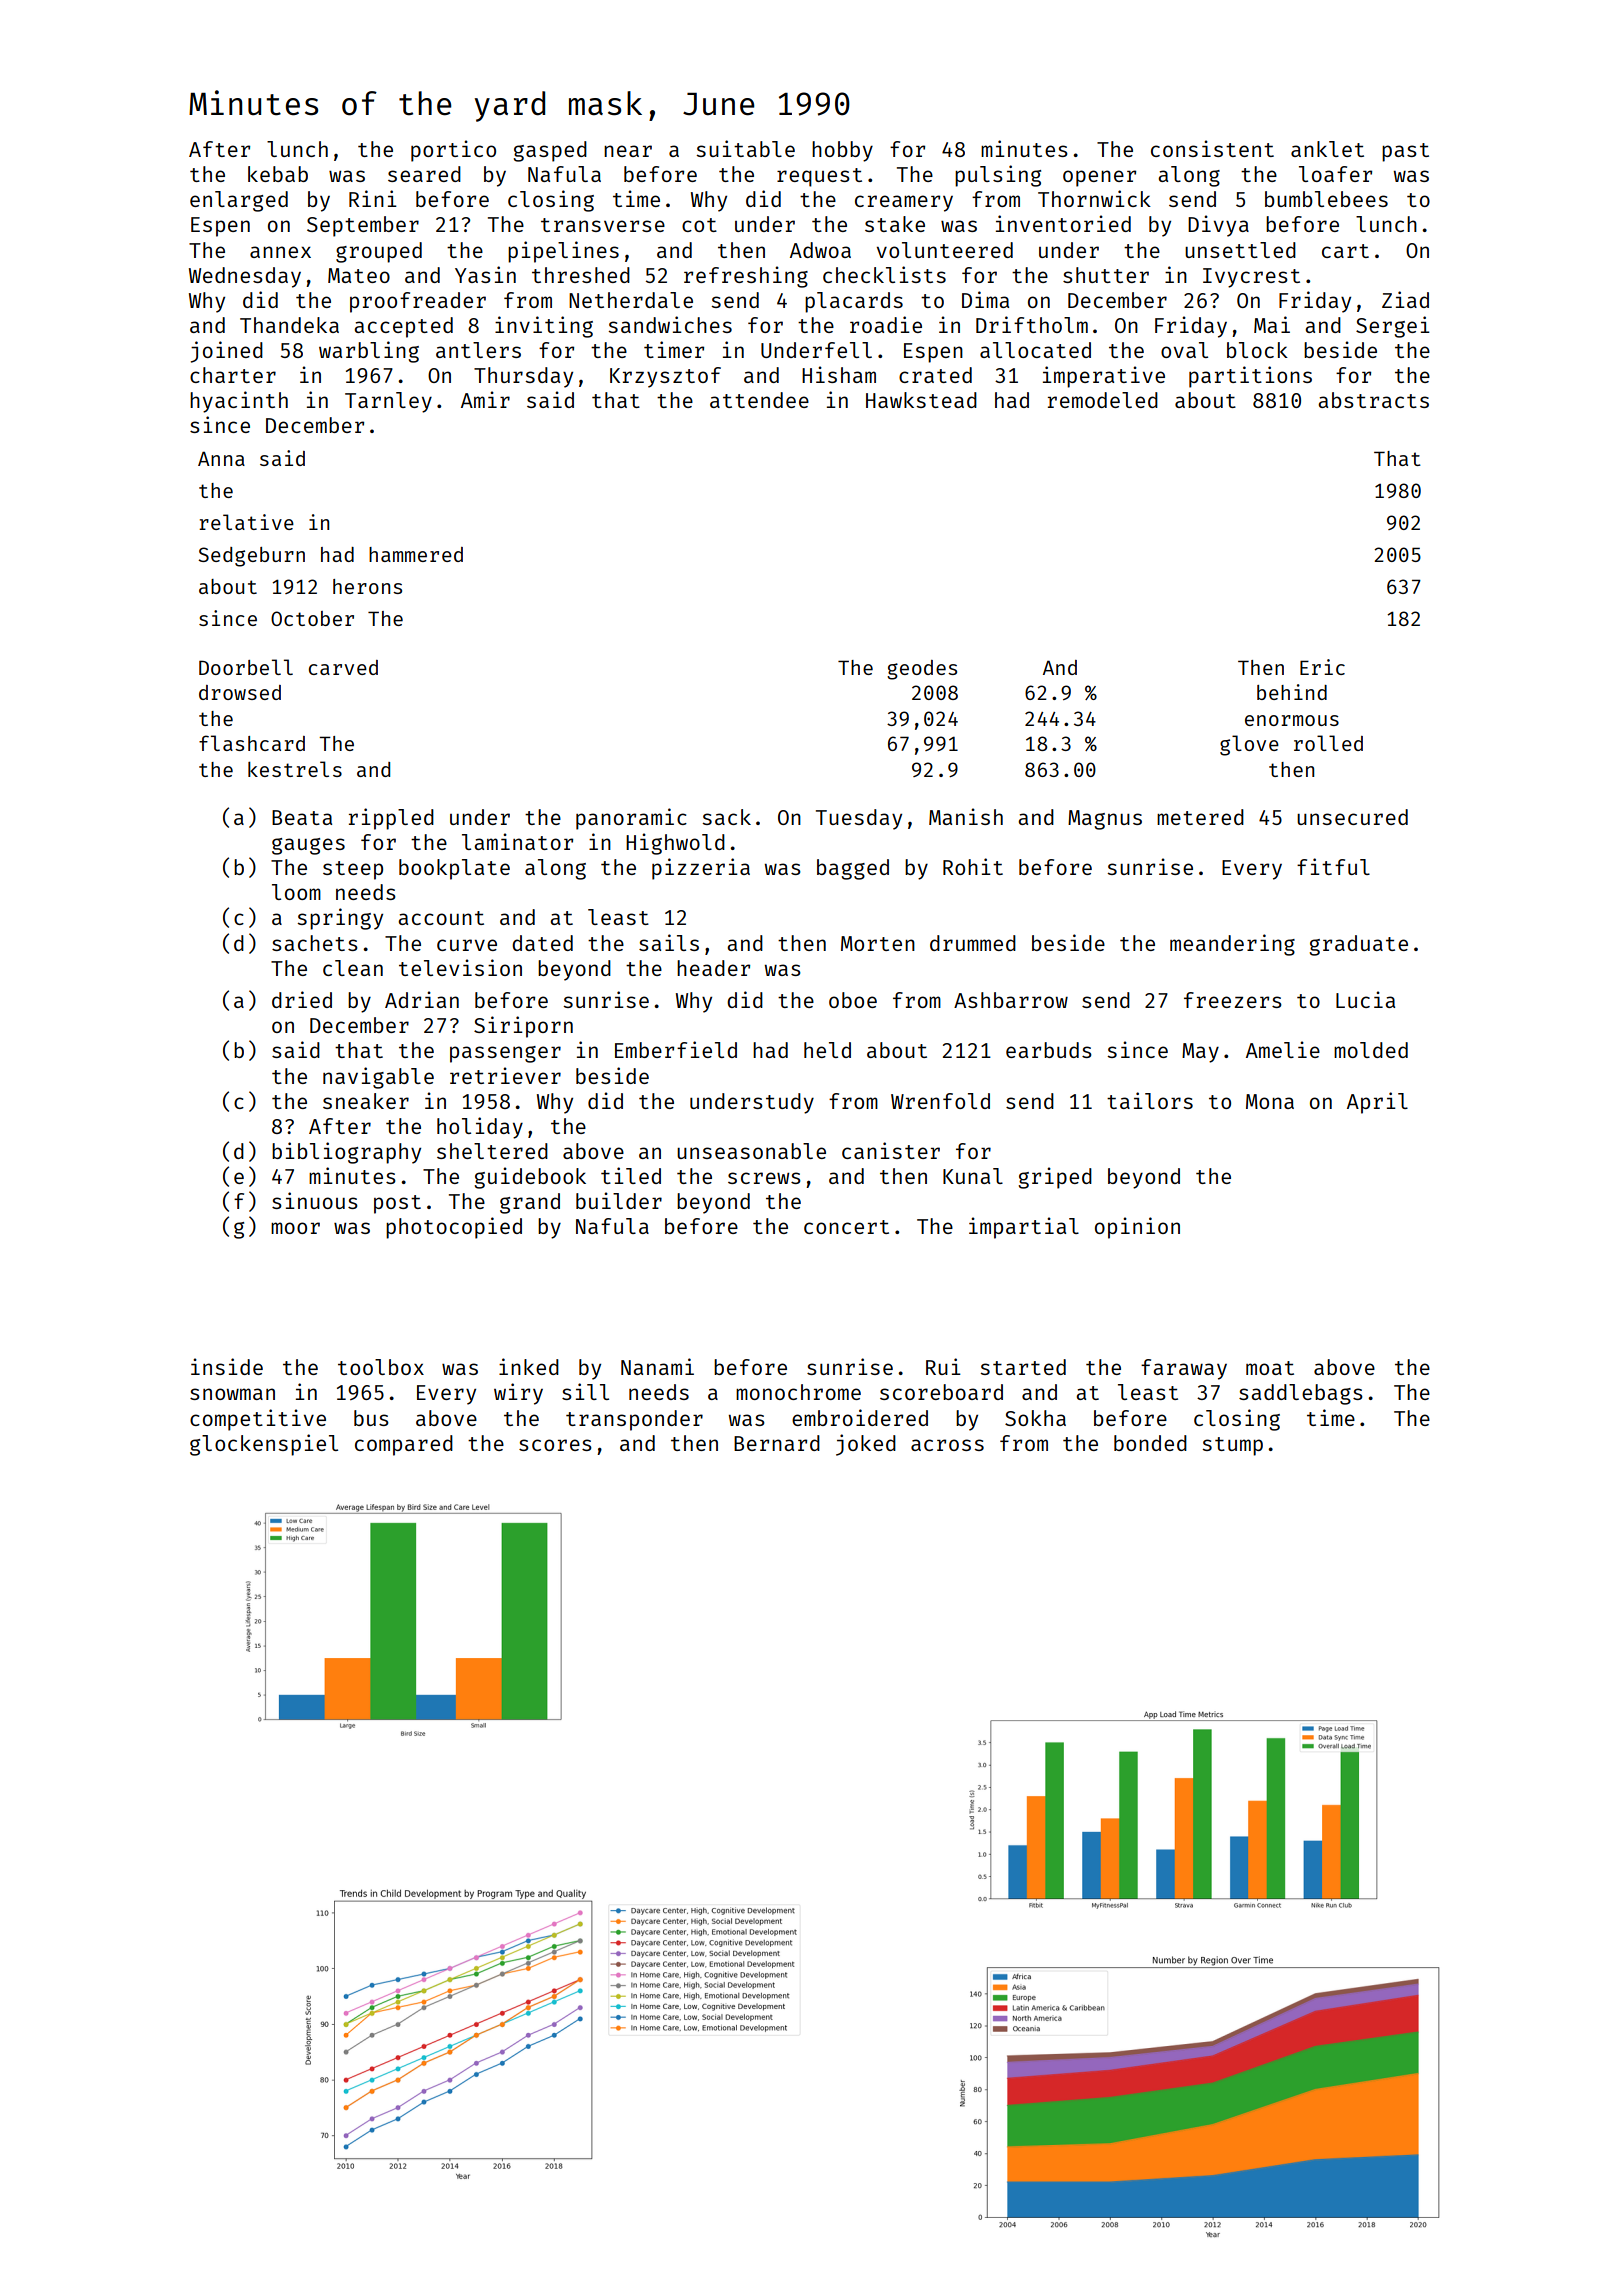  Describe the element at coordinates (895, 224) in the screenshot. I see `stake` at that location.
